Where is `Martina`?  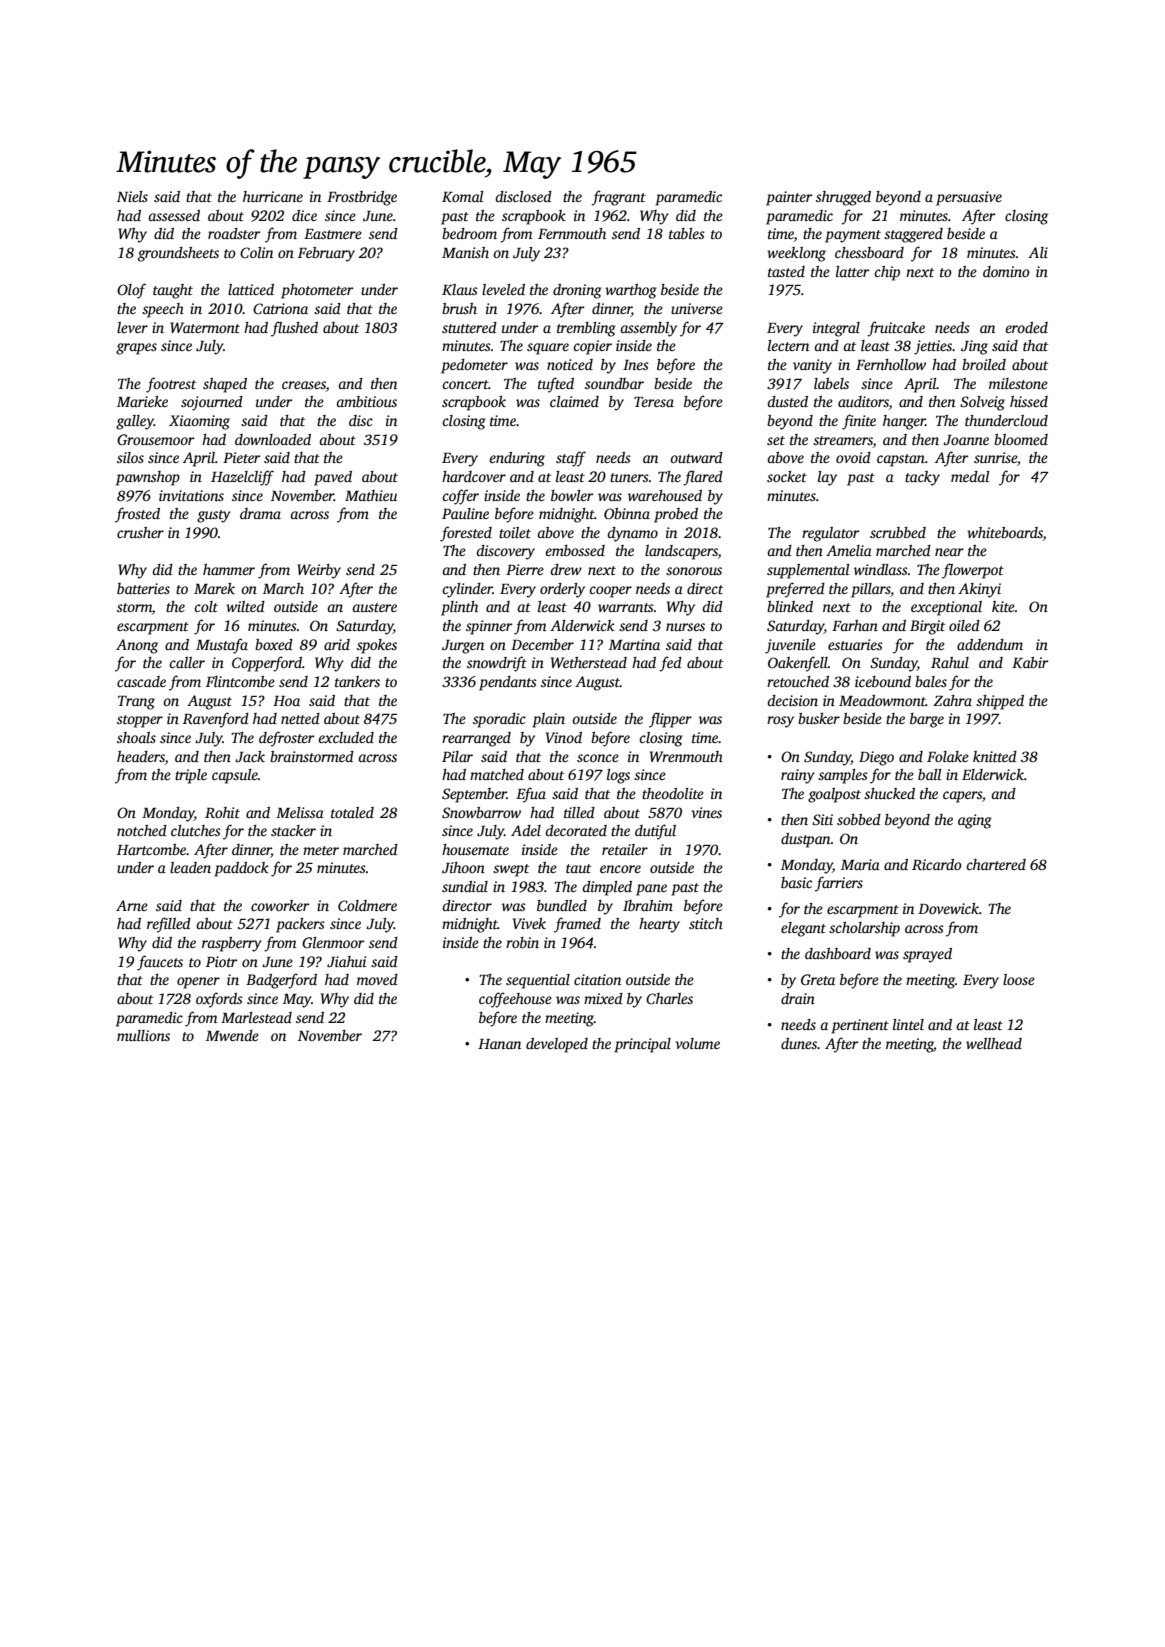 Martina is located at coordinates (634, 644).
